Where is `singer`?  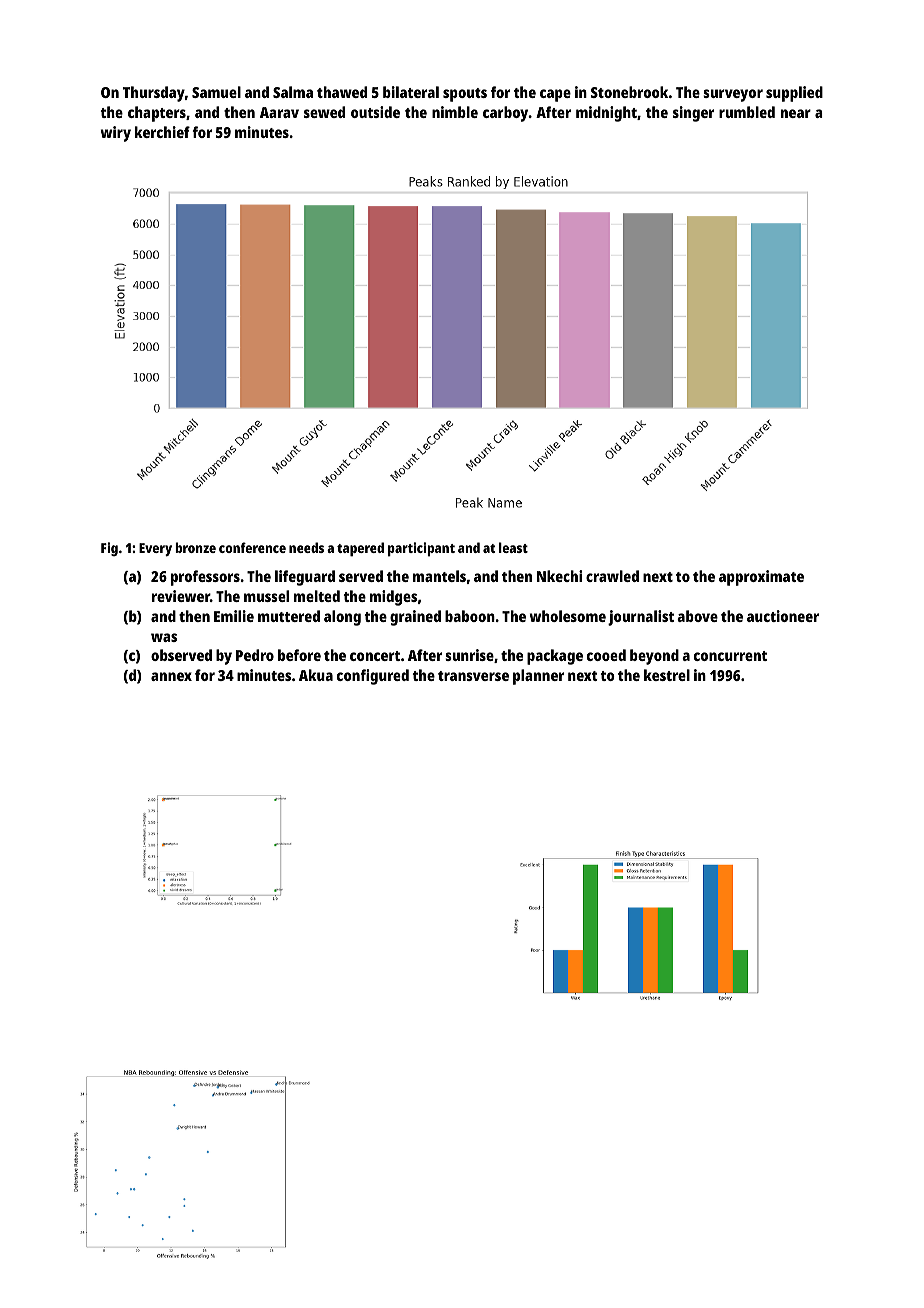 singer is located at coordinates (693, 114).
